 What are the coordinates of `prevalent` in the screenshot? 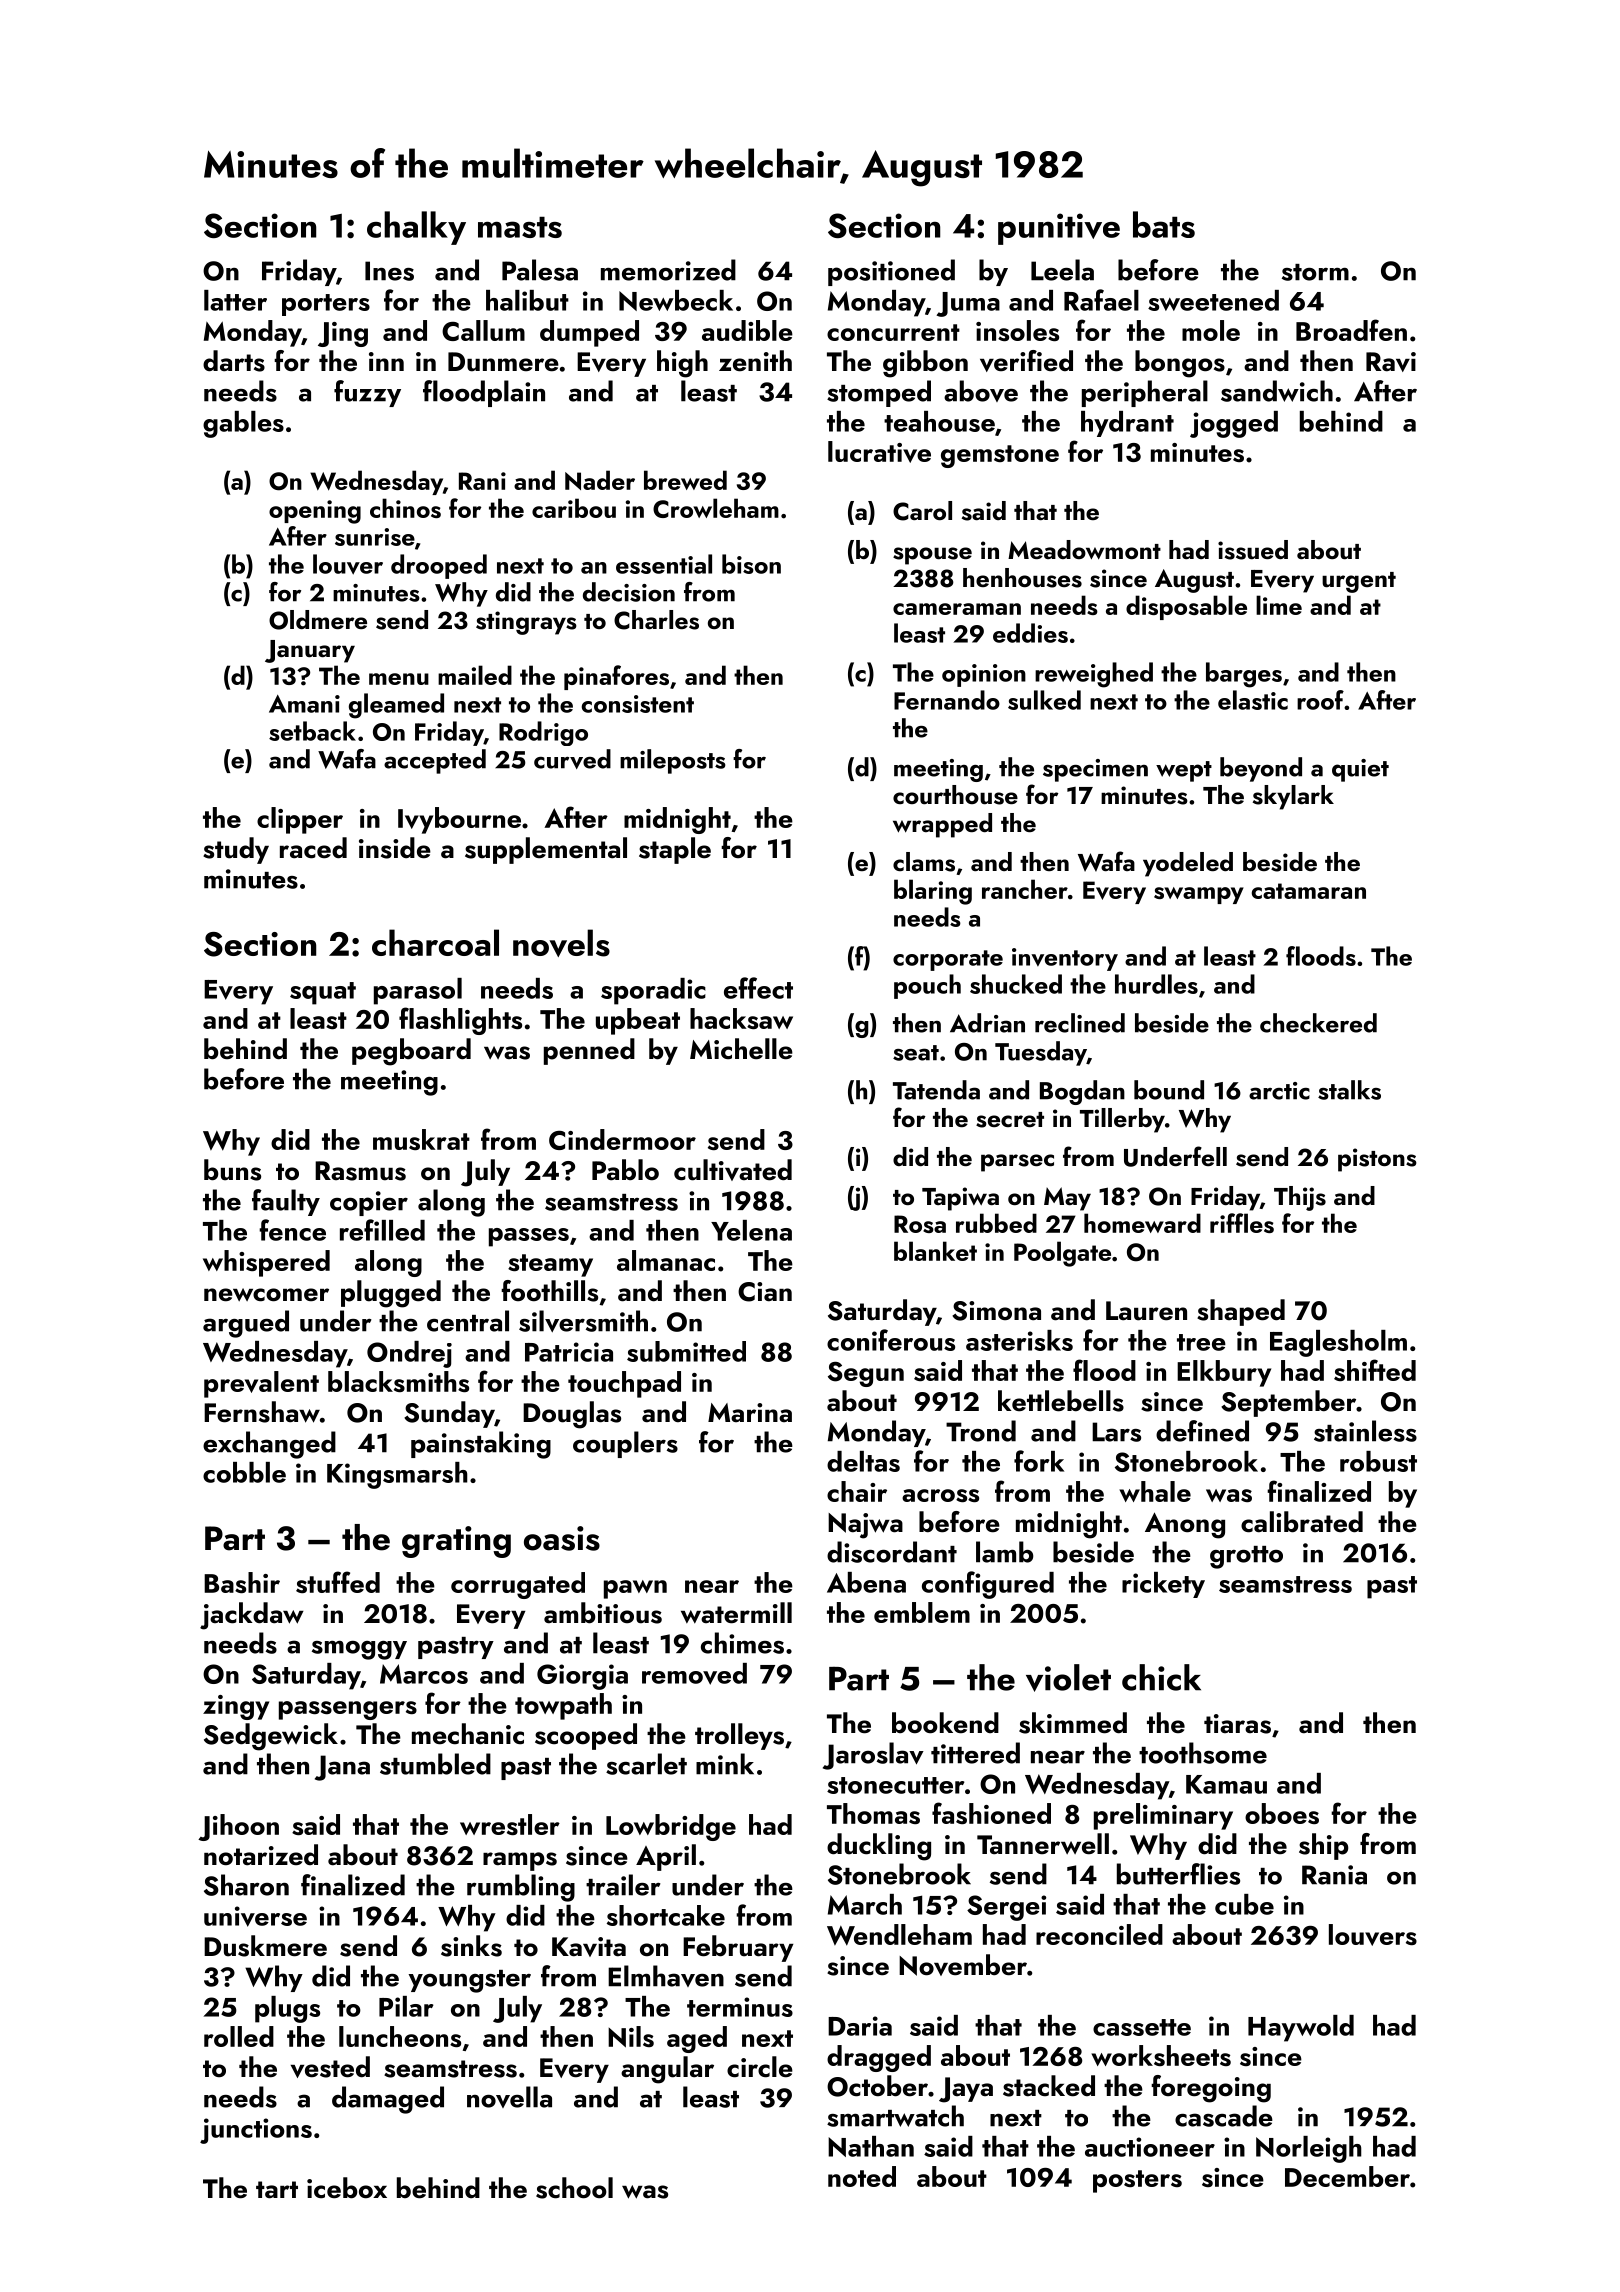 It's located at (261, 1384).
